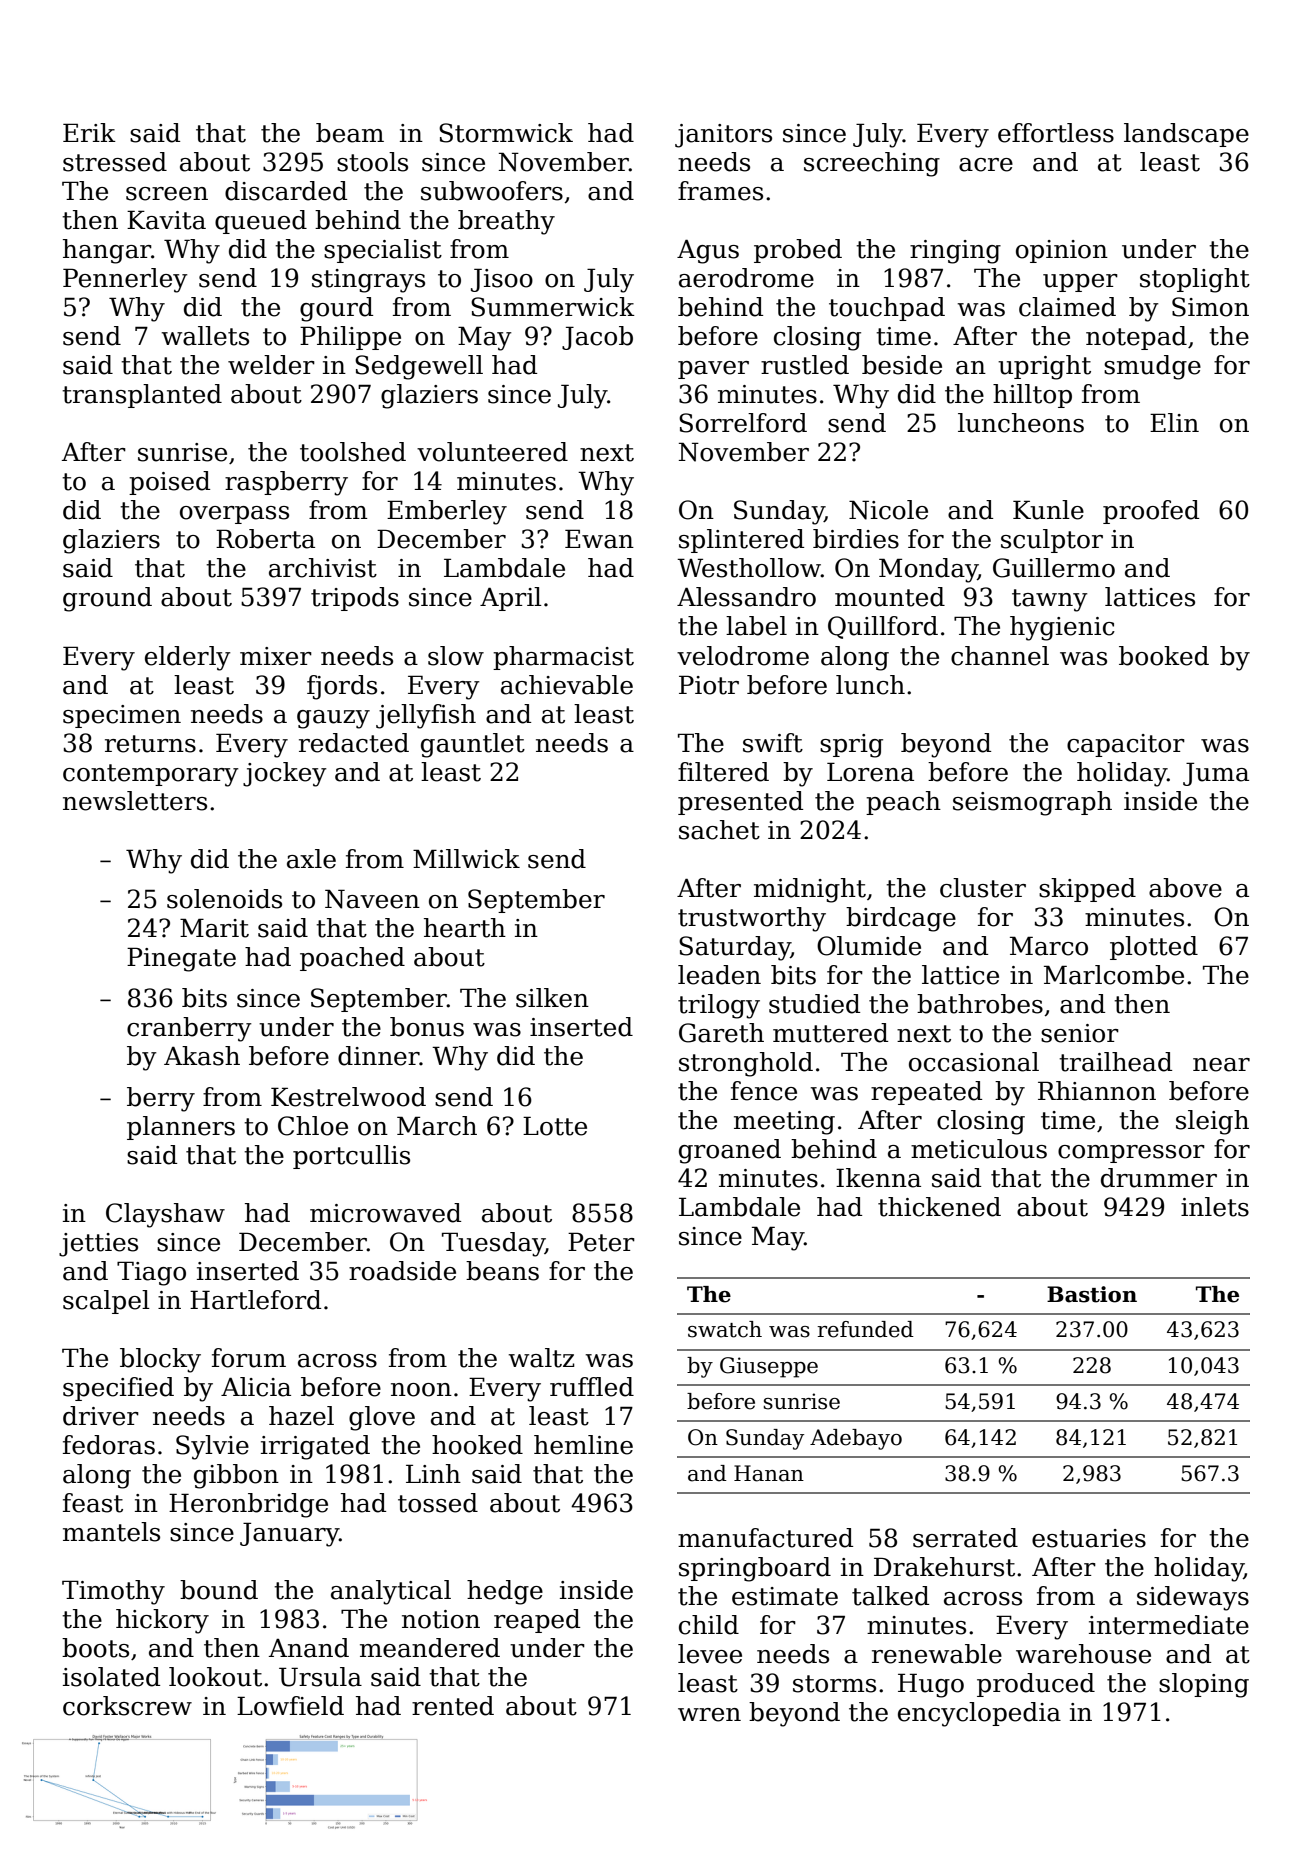  I want to click on effortless, so click(1056, 133).
